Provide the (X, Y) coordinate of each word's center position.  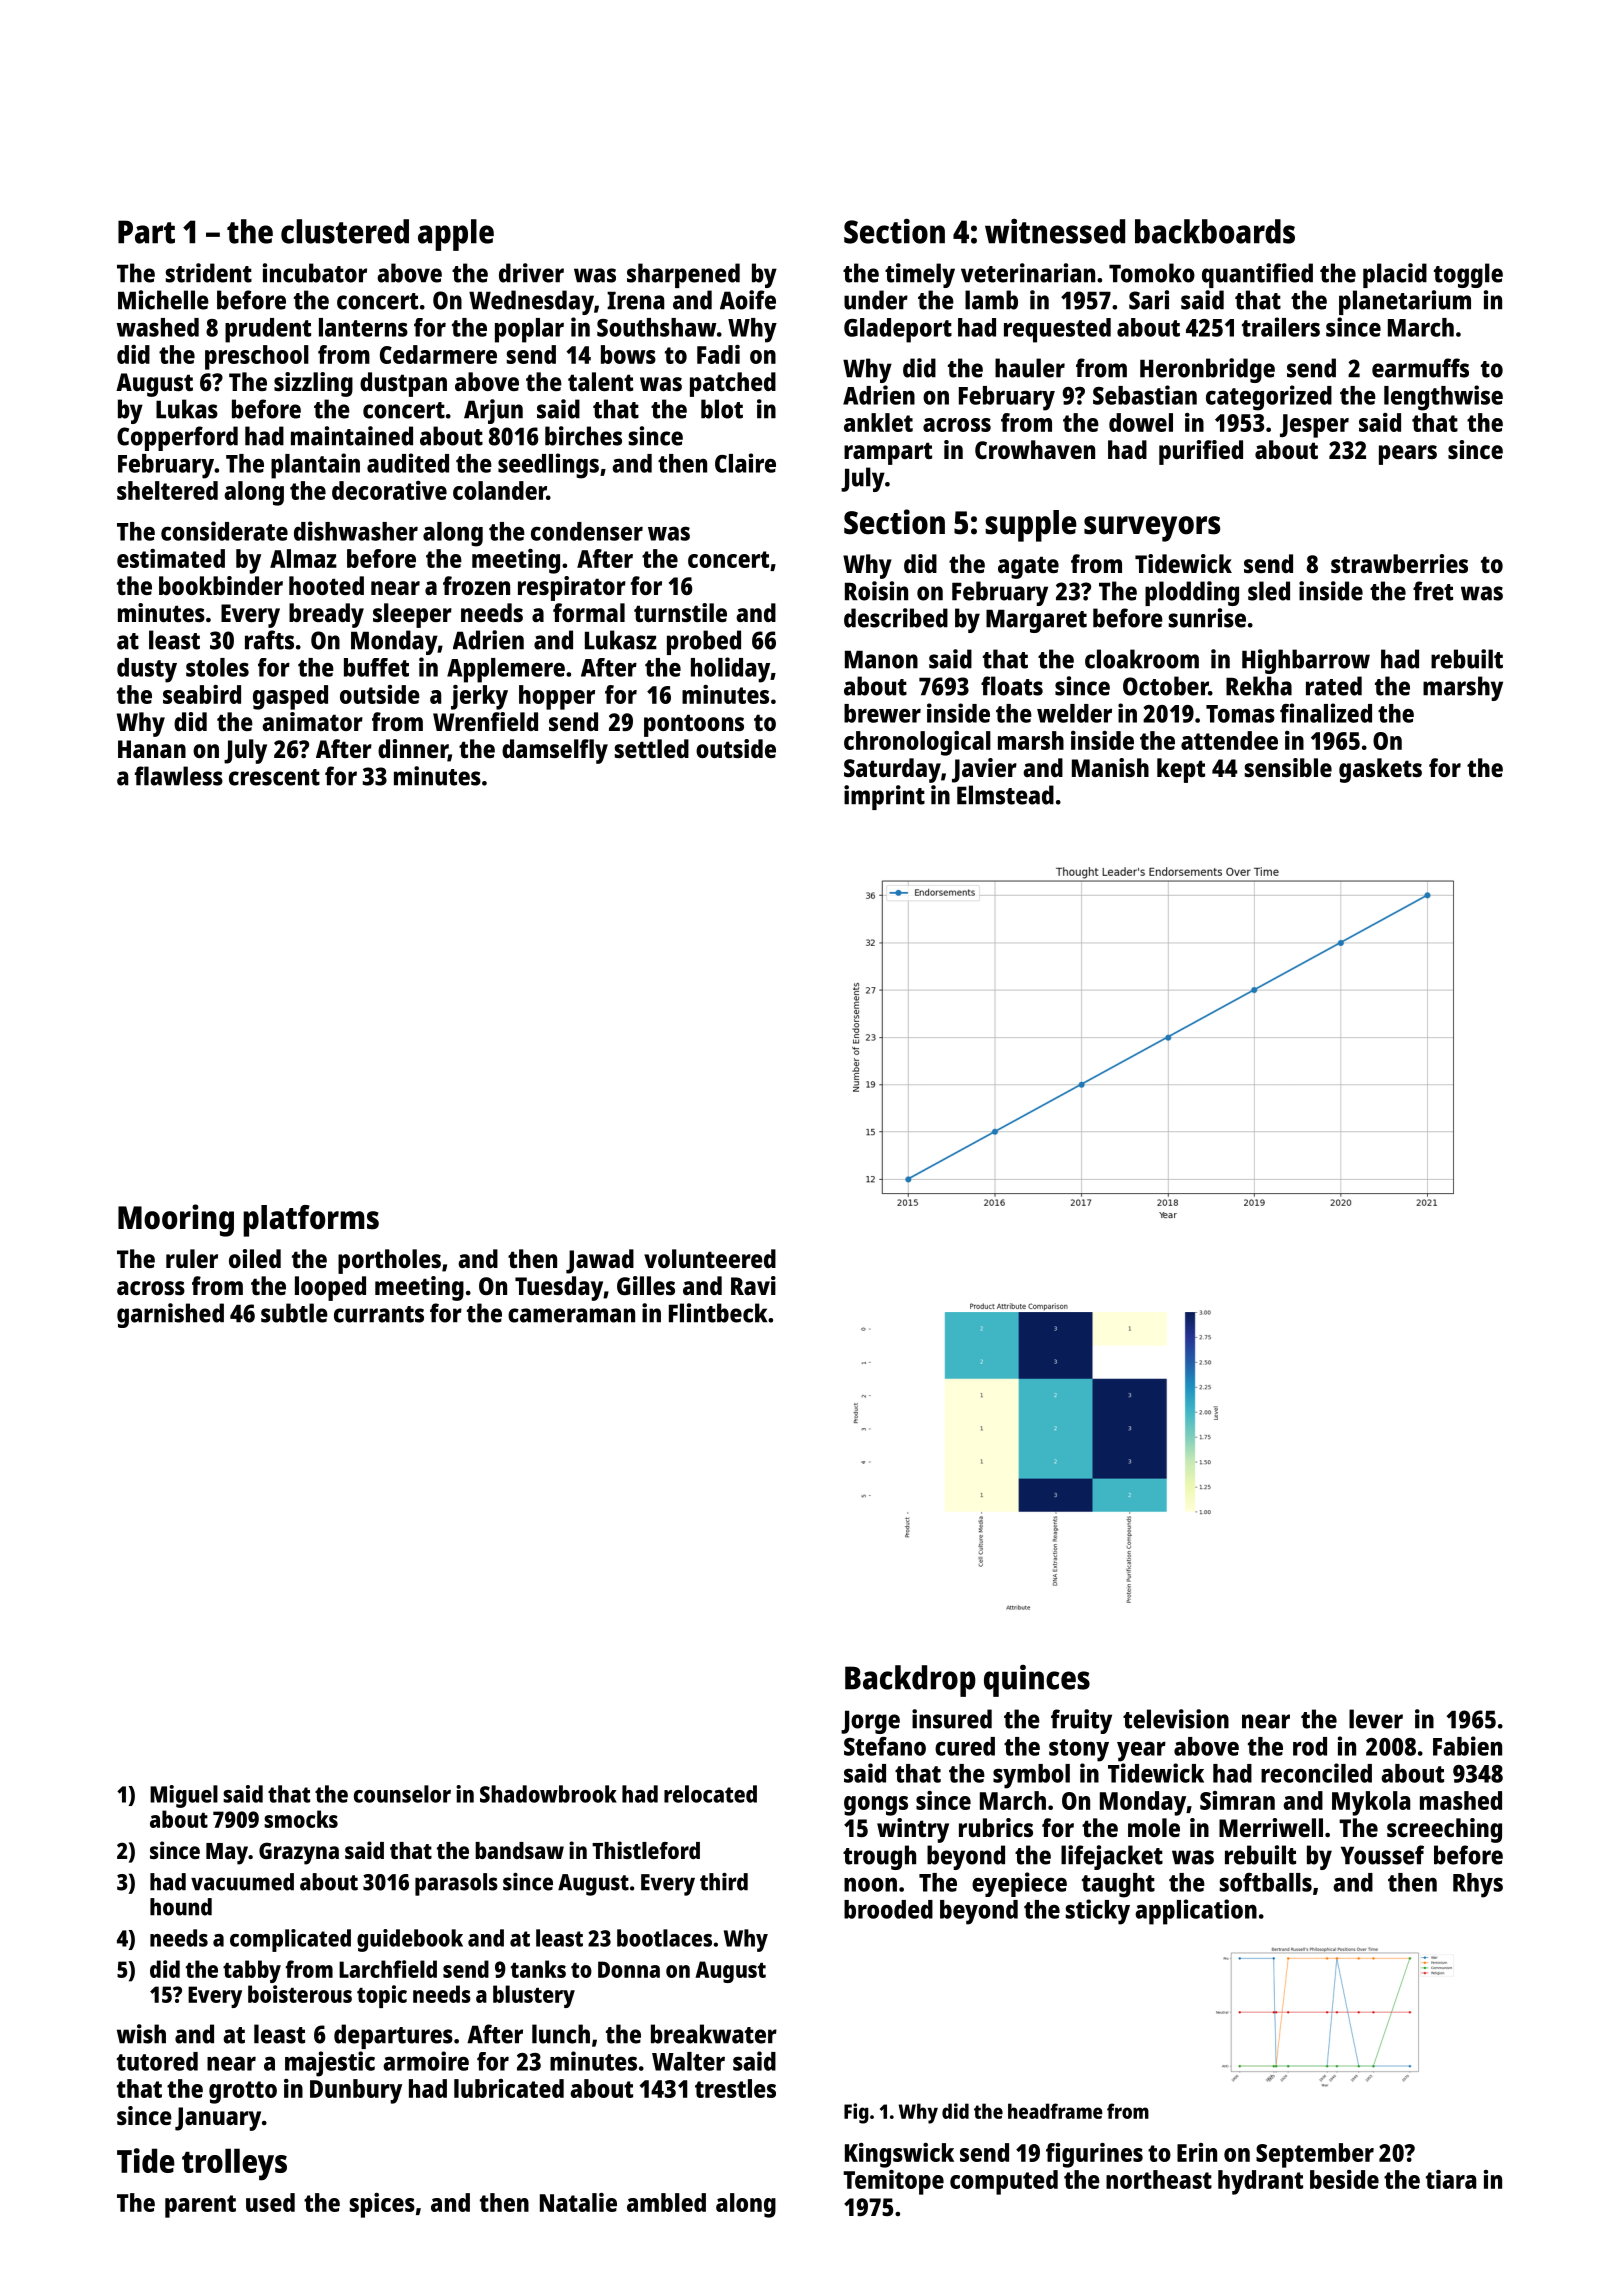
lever (1376, 1719)
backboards (1215, 231)
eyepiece (1019, 1884)
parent (200, 2206)
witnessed (1055, 231)
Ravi (753, 1285)
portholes (389, 1261)
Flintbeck (718, 1313)
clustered (345, 231)
